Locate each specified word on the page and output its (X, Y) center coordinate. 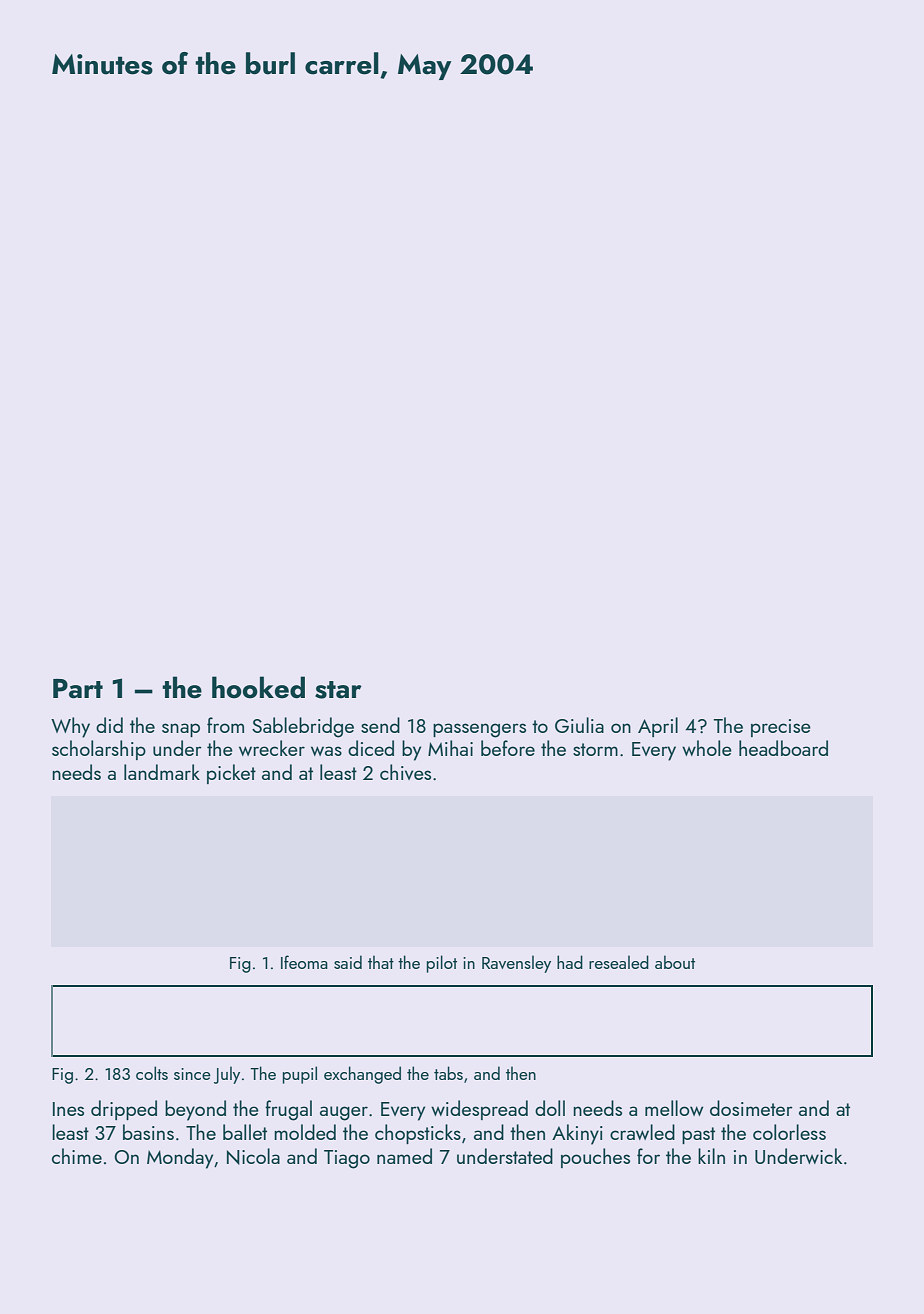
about (675, 962)
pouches (595, 1158)
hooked (258, 687)
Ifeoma (304, 962)
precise (781, 728)
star (338, 690)
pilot (442, 964)
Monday (180, 1158)
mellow (674, 1108)
